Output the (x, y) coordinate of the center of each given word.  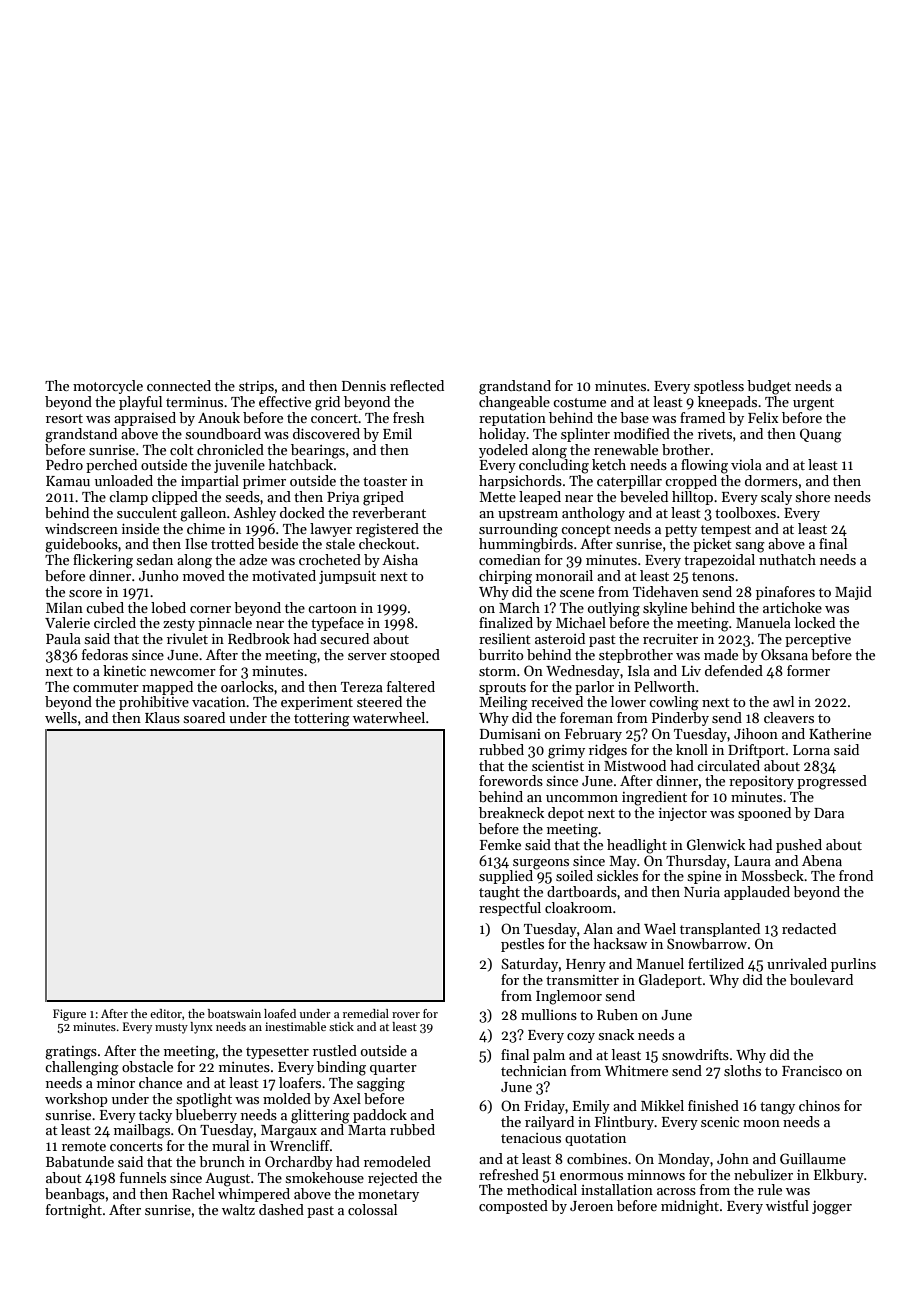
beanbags (75, 1195)
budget (769, 387)
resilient (505, 638)
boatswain (234, 1013)
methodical (542, 1189)
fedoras (105, 654)
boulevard (821, 979)
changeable (514, 403)
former (808, 670)
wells (61, 717)
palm (549, 1056)
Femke (500, 844)
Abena (822, 860)
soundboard (223, 433)
